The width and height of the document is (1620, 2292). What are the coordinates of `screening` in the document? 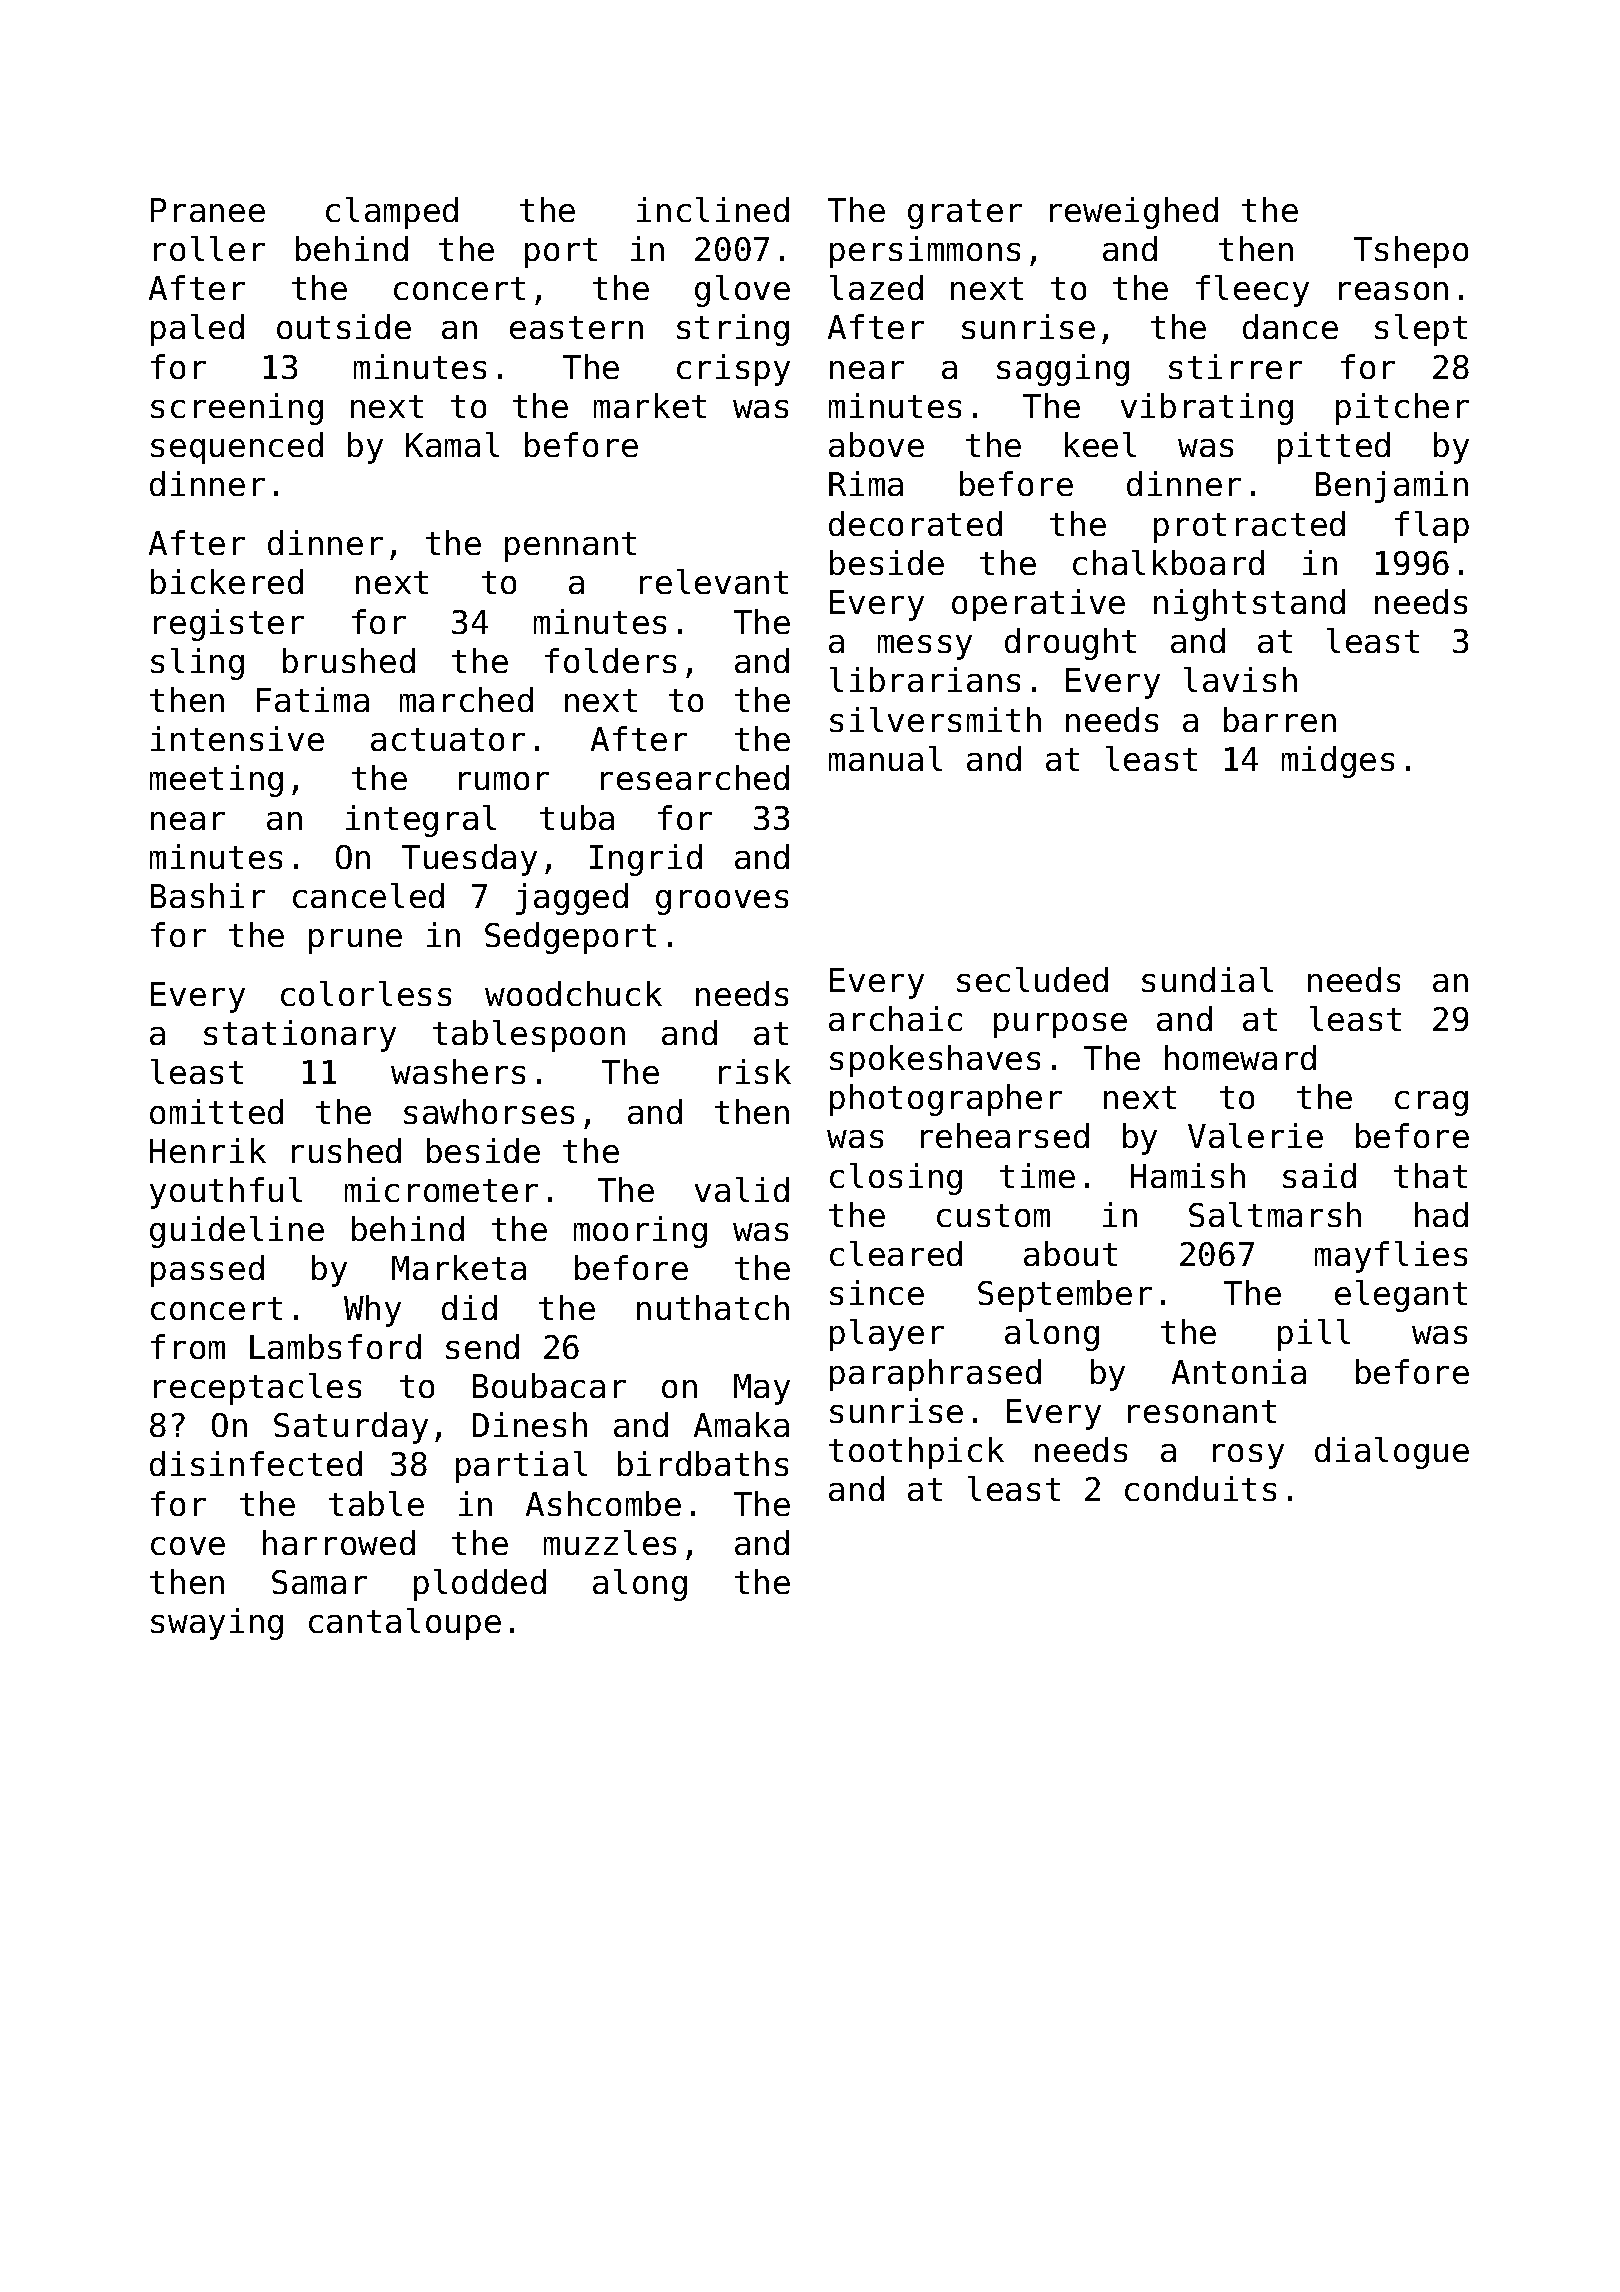 It's located at (237, 409).
